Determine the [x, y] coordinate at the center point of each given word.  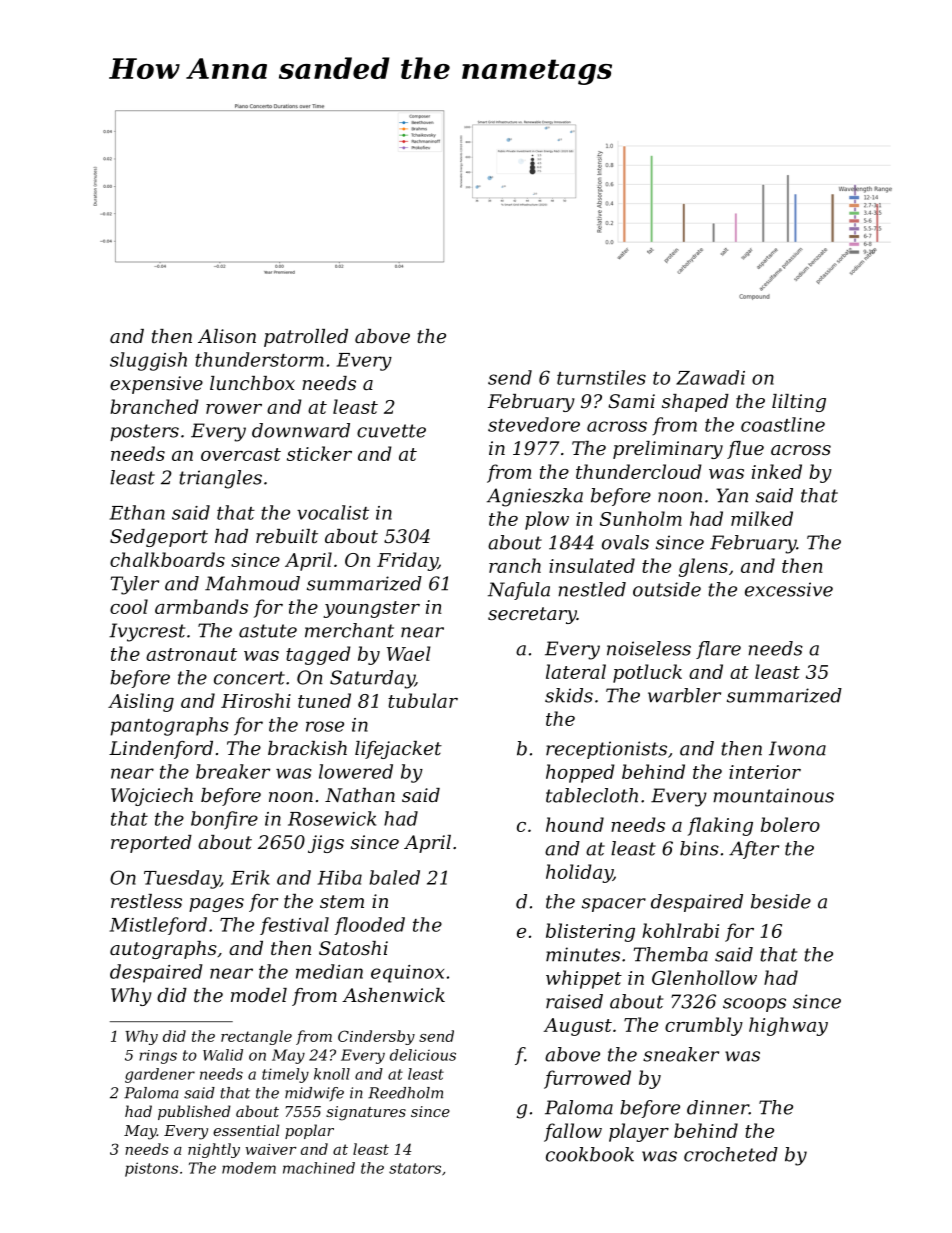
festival [294, 926]
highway [788, 1026]
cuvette [391, 431]
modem [249, 1168]
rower [234, 409]
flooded [369, 926]
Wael [409, 653]
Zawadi [710, 377]
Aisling [141, 702]
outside [667, 589]
